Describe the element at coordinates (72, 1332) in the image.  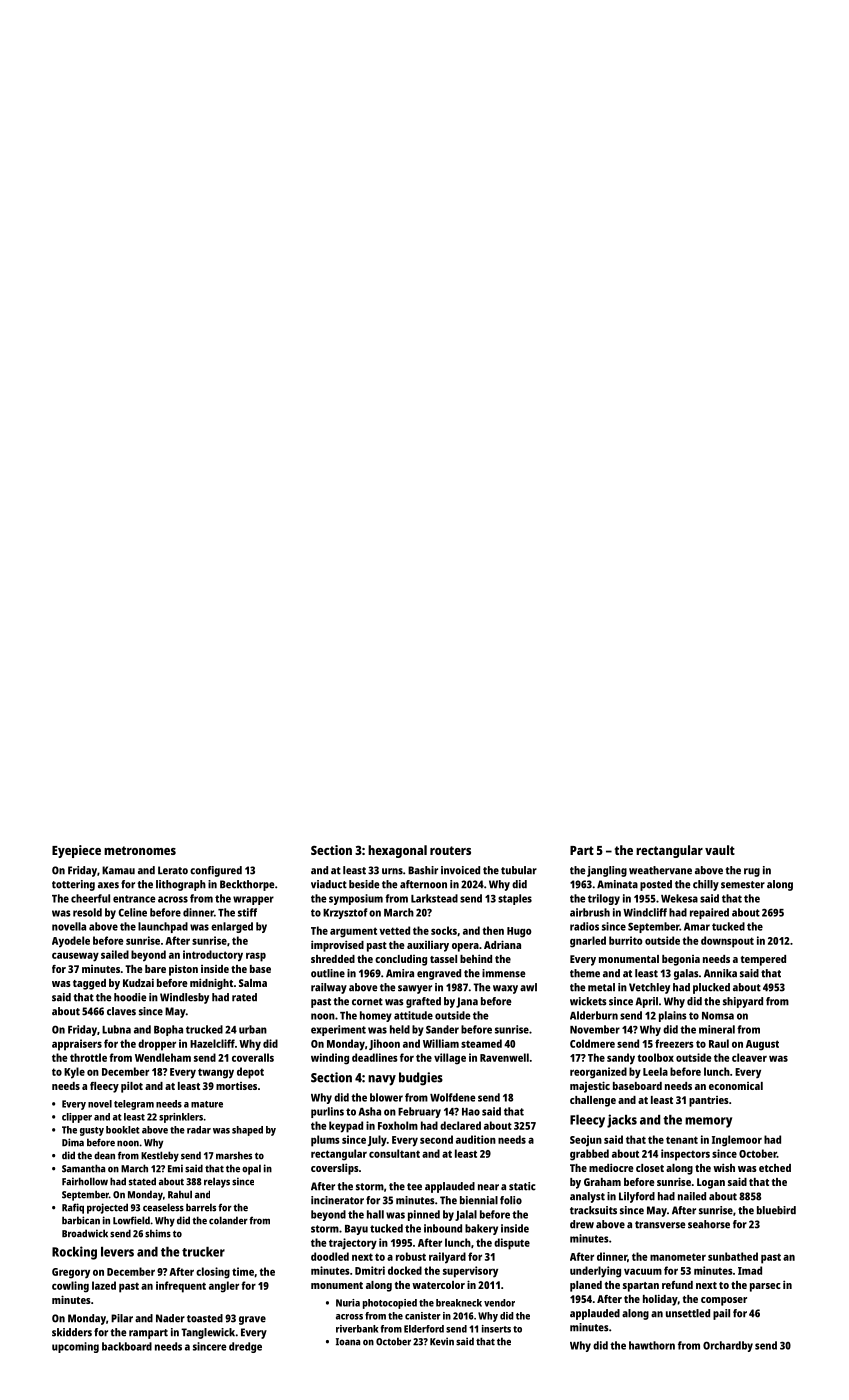
I see `skidders` at that location.
